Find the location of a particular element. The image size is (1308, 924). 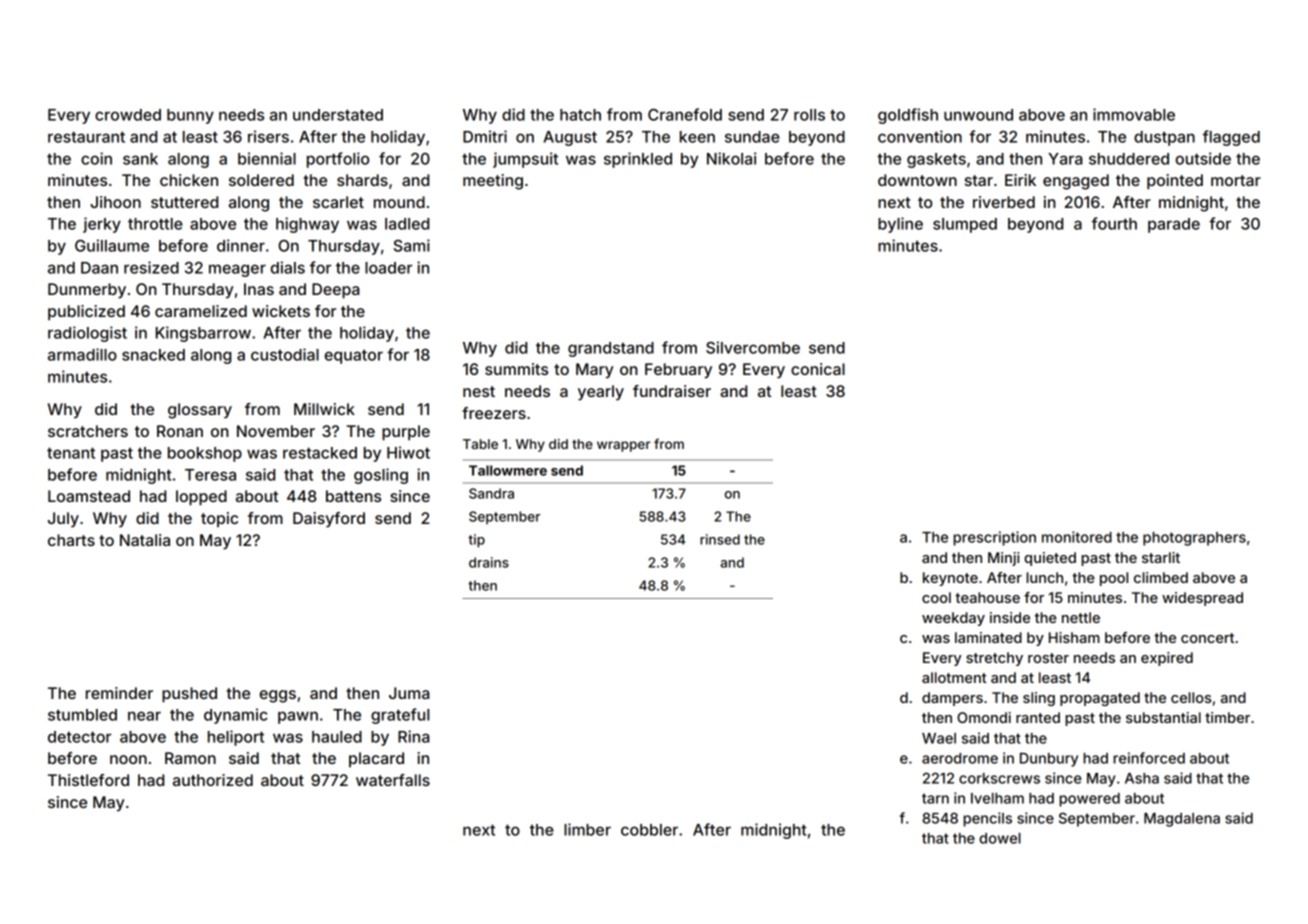

sank is located at coordinates (140, 159).
